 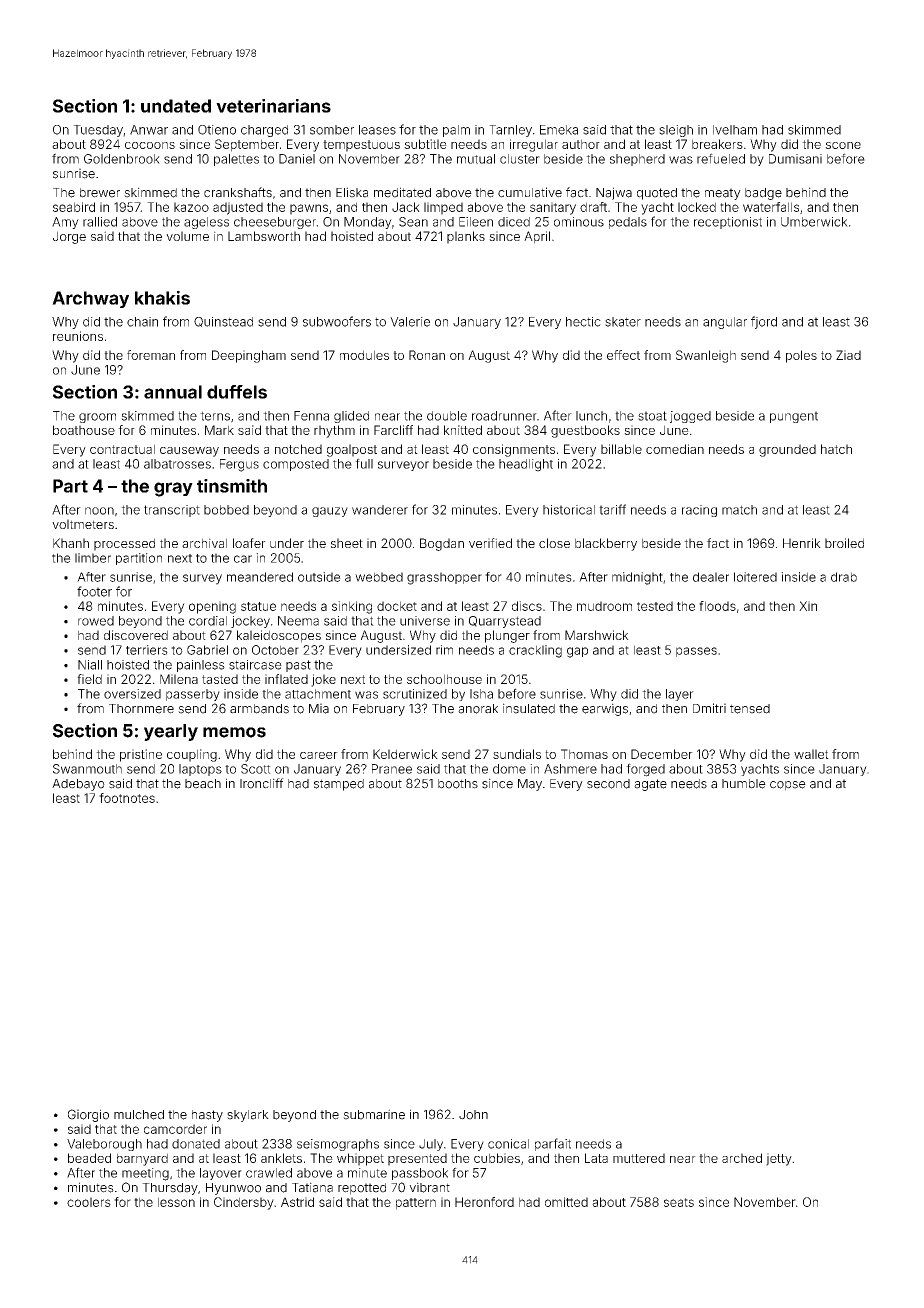 I want to click on lesson, so click(x=176, y=1202).
